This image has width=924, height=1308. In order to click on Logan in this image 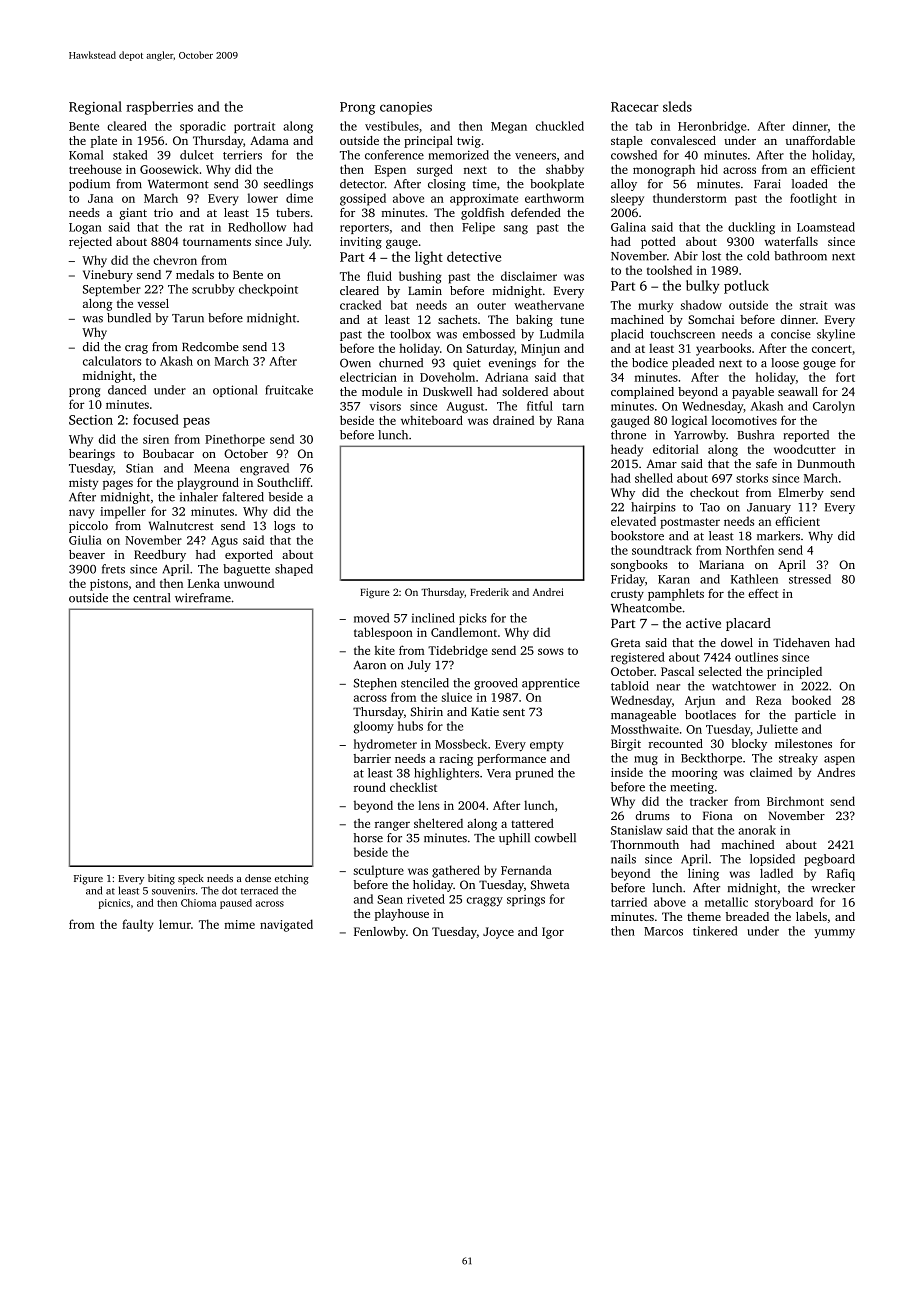, I will do `click(85, 229)`.
